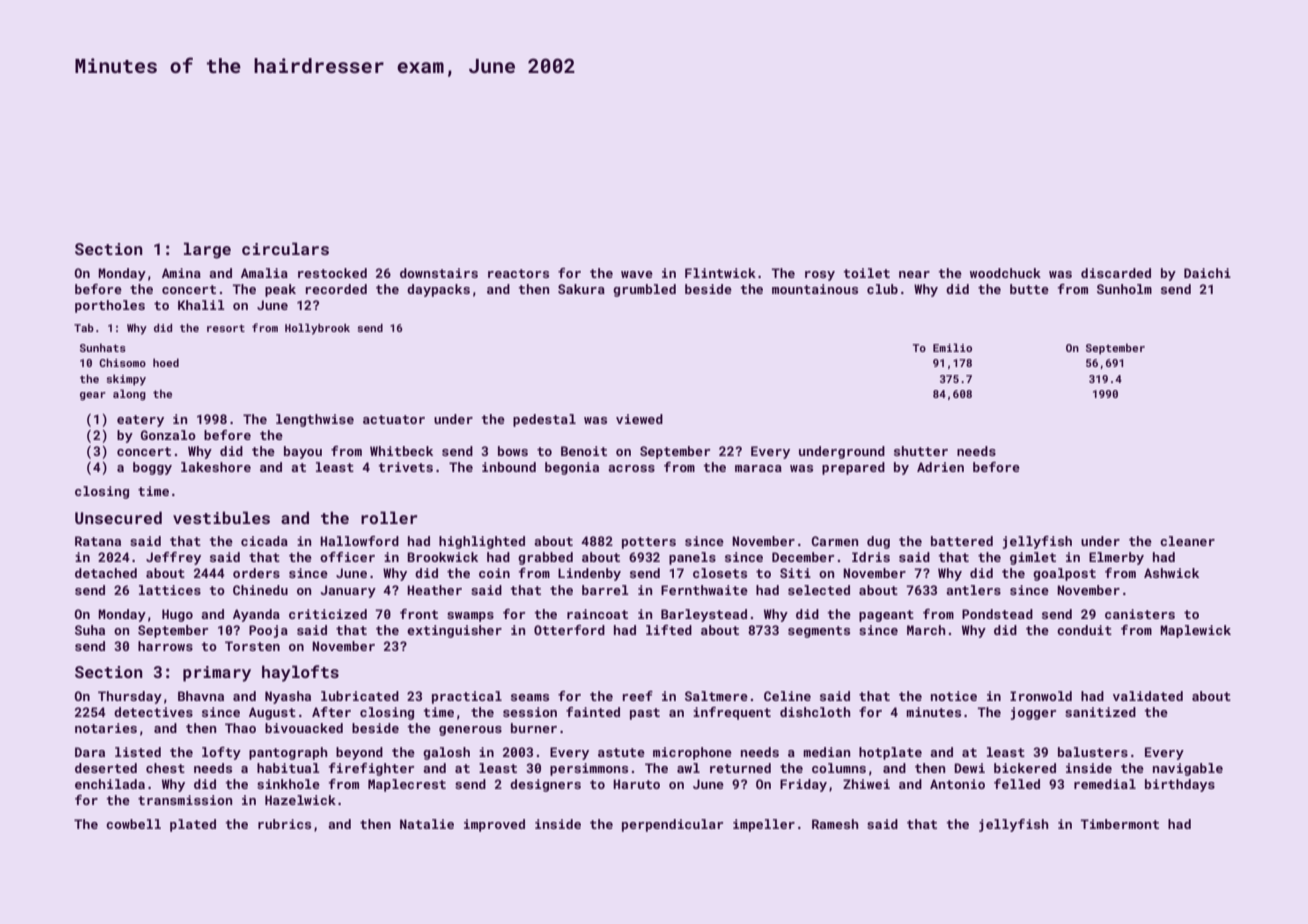  Describe the element at coordinates (1116, 273) in the document. I see `discarded` at that location.
